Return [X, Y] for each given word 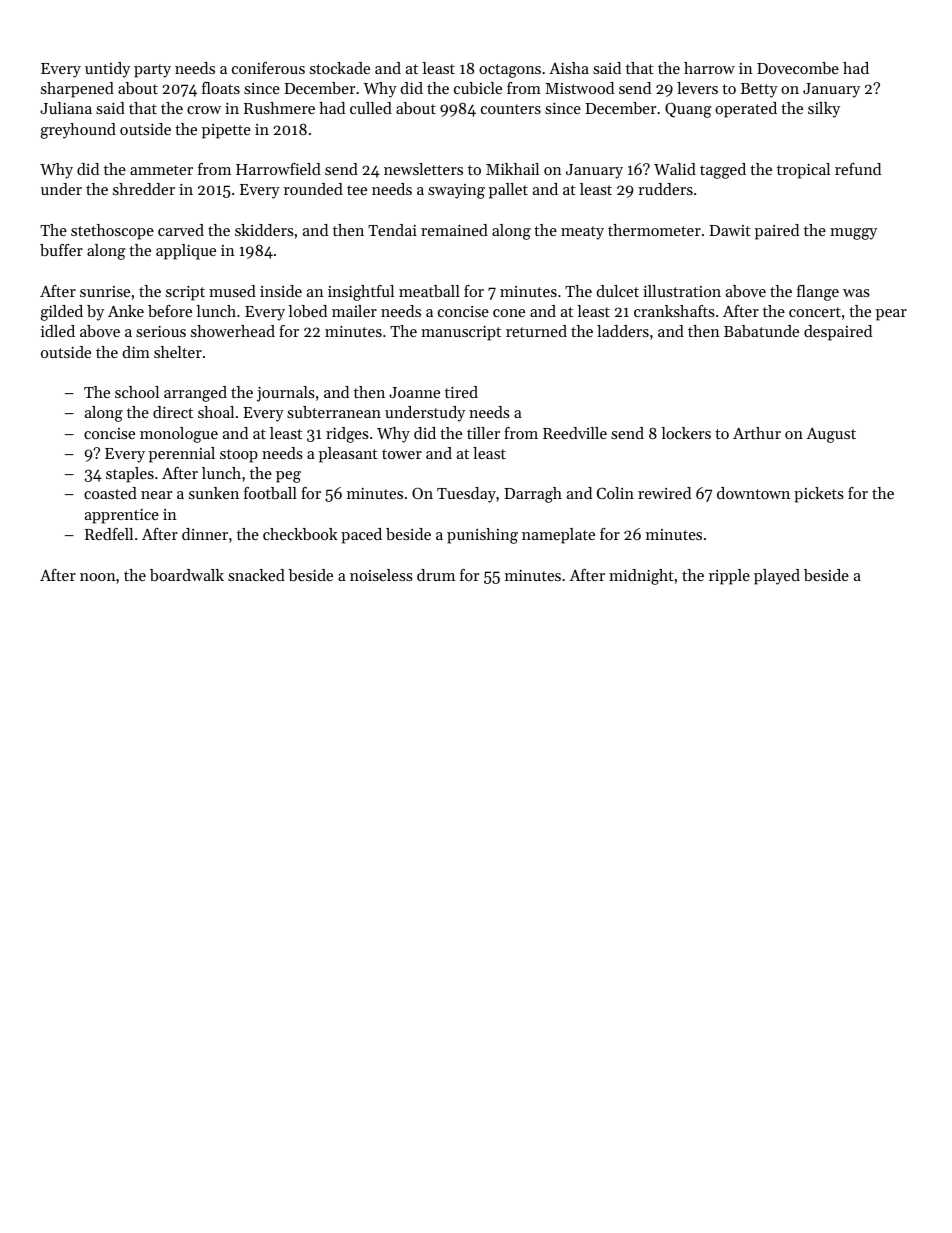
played [777, 577]
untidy [107, 70]
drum [436, 575]
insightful [361, 293]
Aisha [569, 68]
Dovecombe [798, 68]
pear [891, 315]
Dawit [730, 230]
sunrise [105, 291]
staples [130, 475]
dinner [205, 534]
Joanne [414, 392]
